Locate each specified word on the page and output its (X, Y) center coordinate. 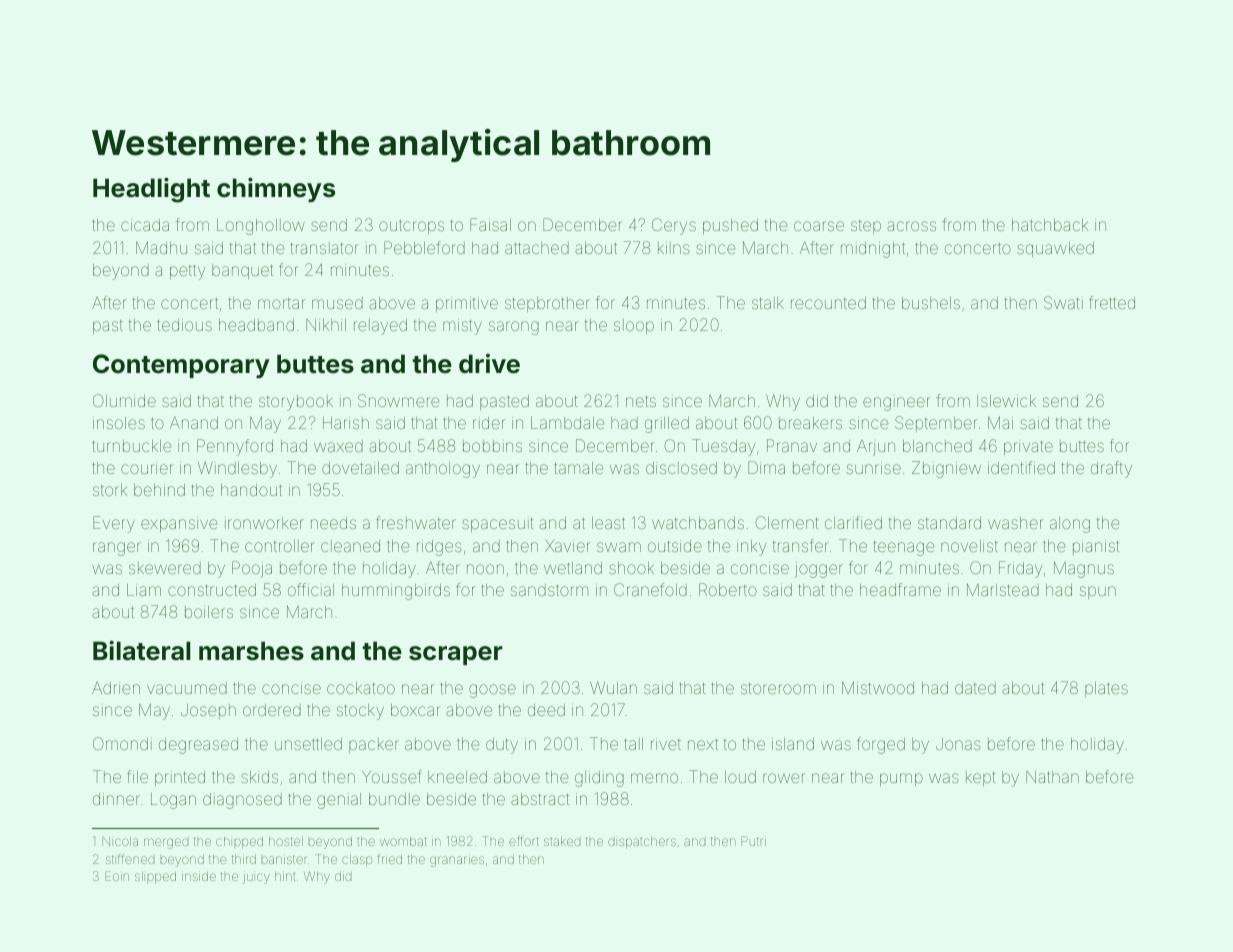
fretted (1112, 302)
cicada (145, 225)
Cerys (674, 226)
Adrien (116, 687)
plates (1106, 689)
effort (524, 841)
